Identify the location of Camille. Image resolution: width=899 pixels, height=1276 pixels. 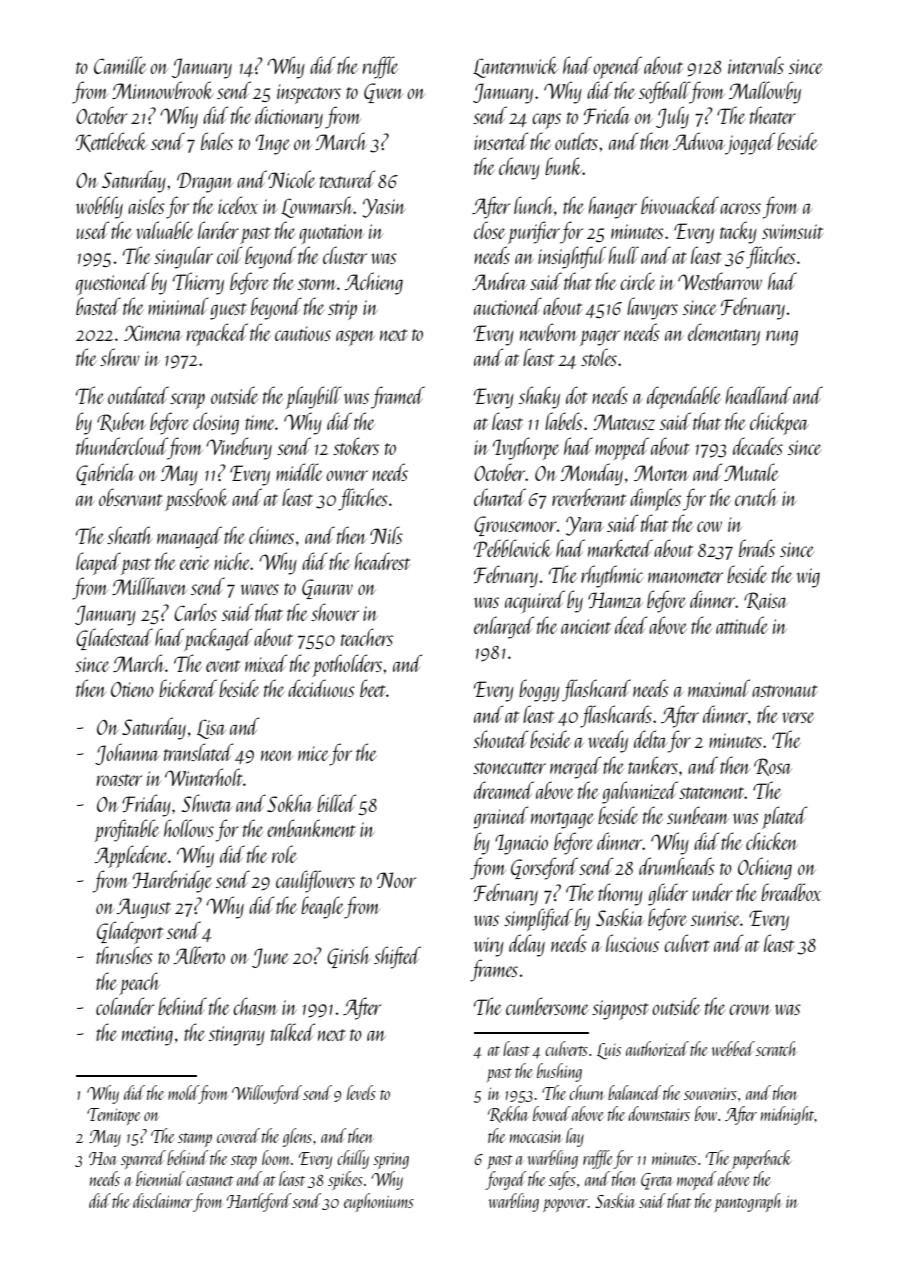
(120, 65).
